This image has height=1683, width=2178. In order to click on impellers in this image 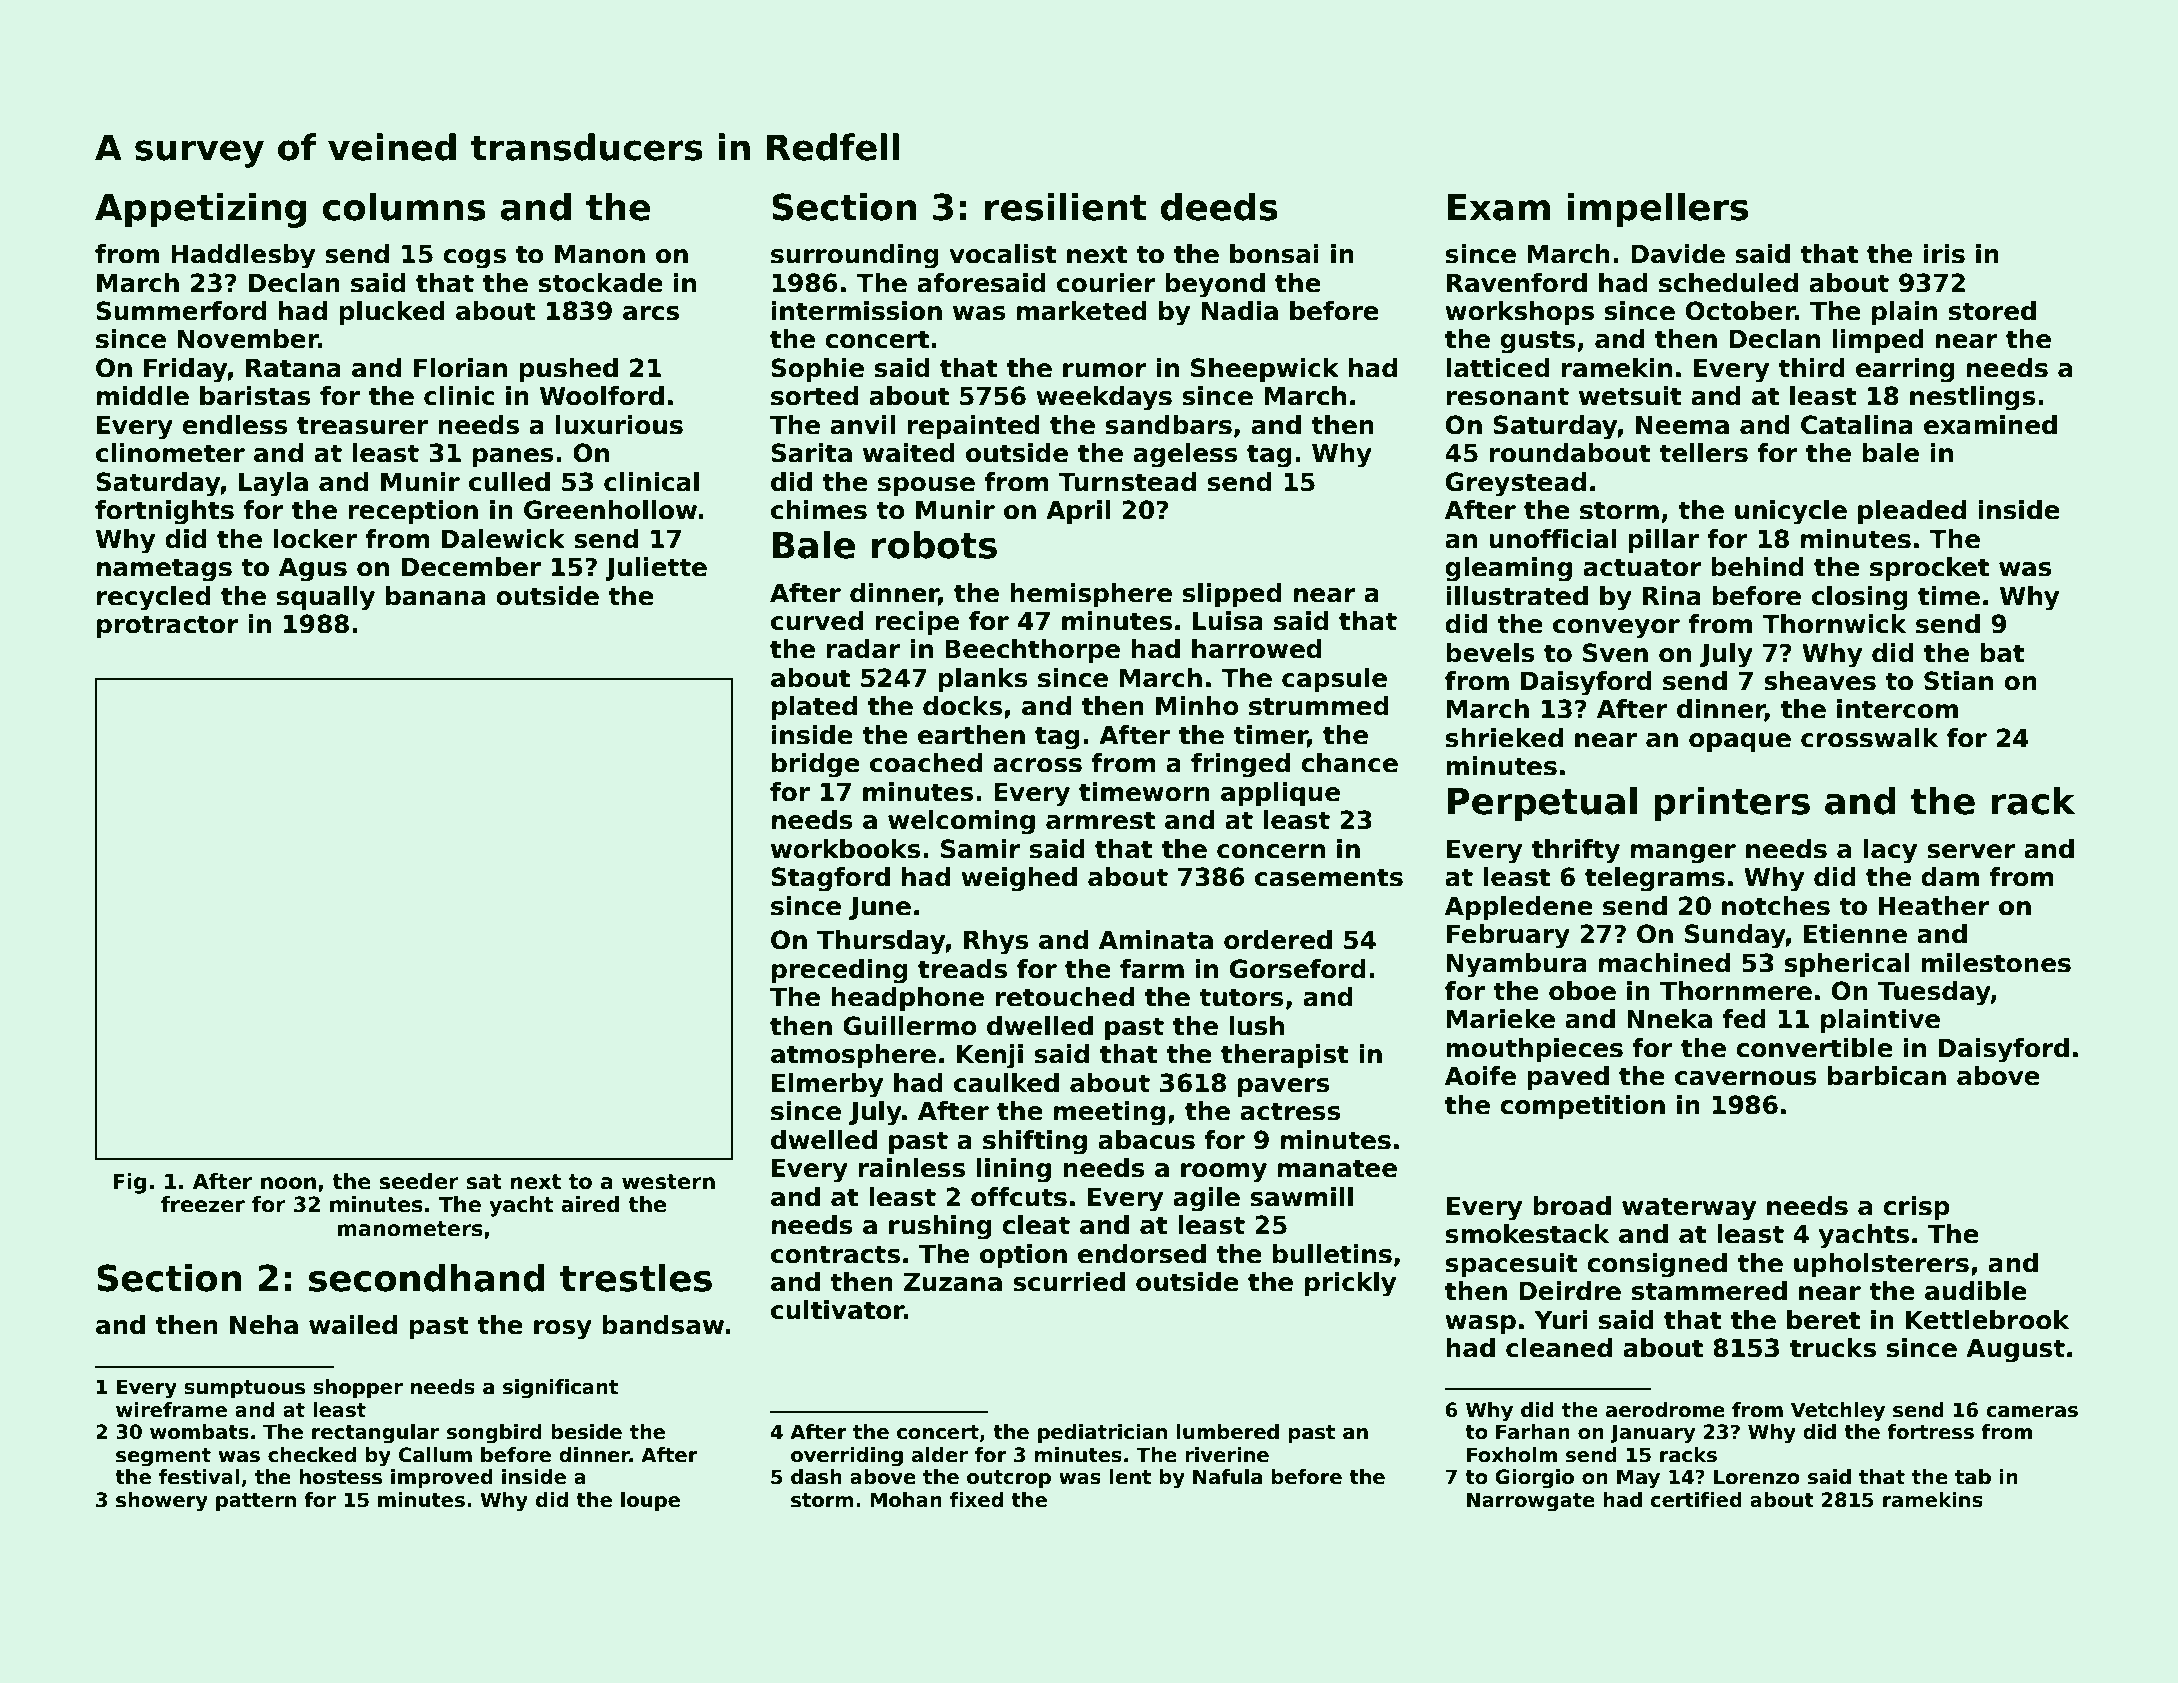, I will do `click(1657, 210)`.
